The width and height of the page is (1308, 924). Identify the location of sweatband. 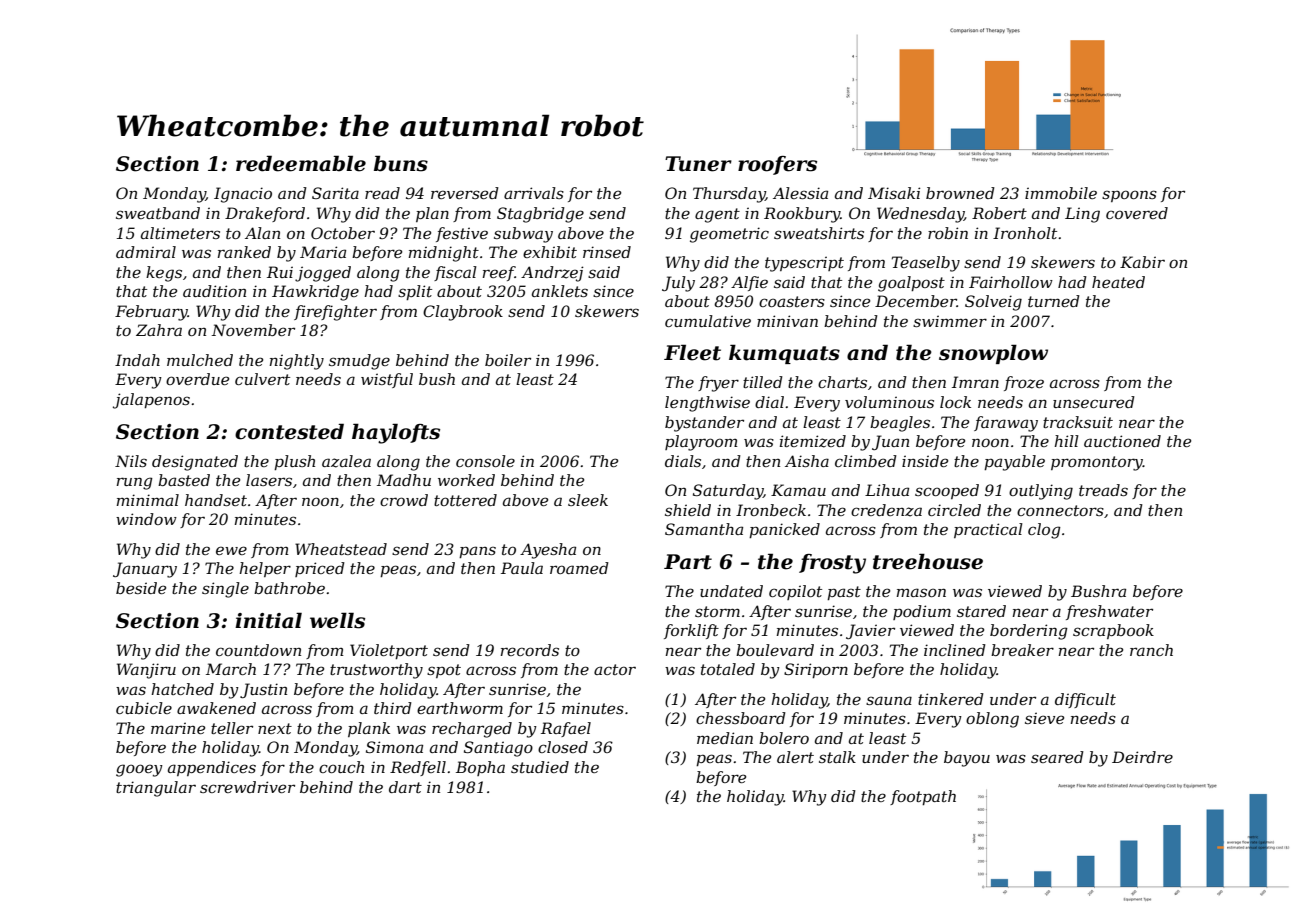
(158, 213).
